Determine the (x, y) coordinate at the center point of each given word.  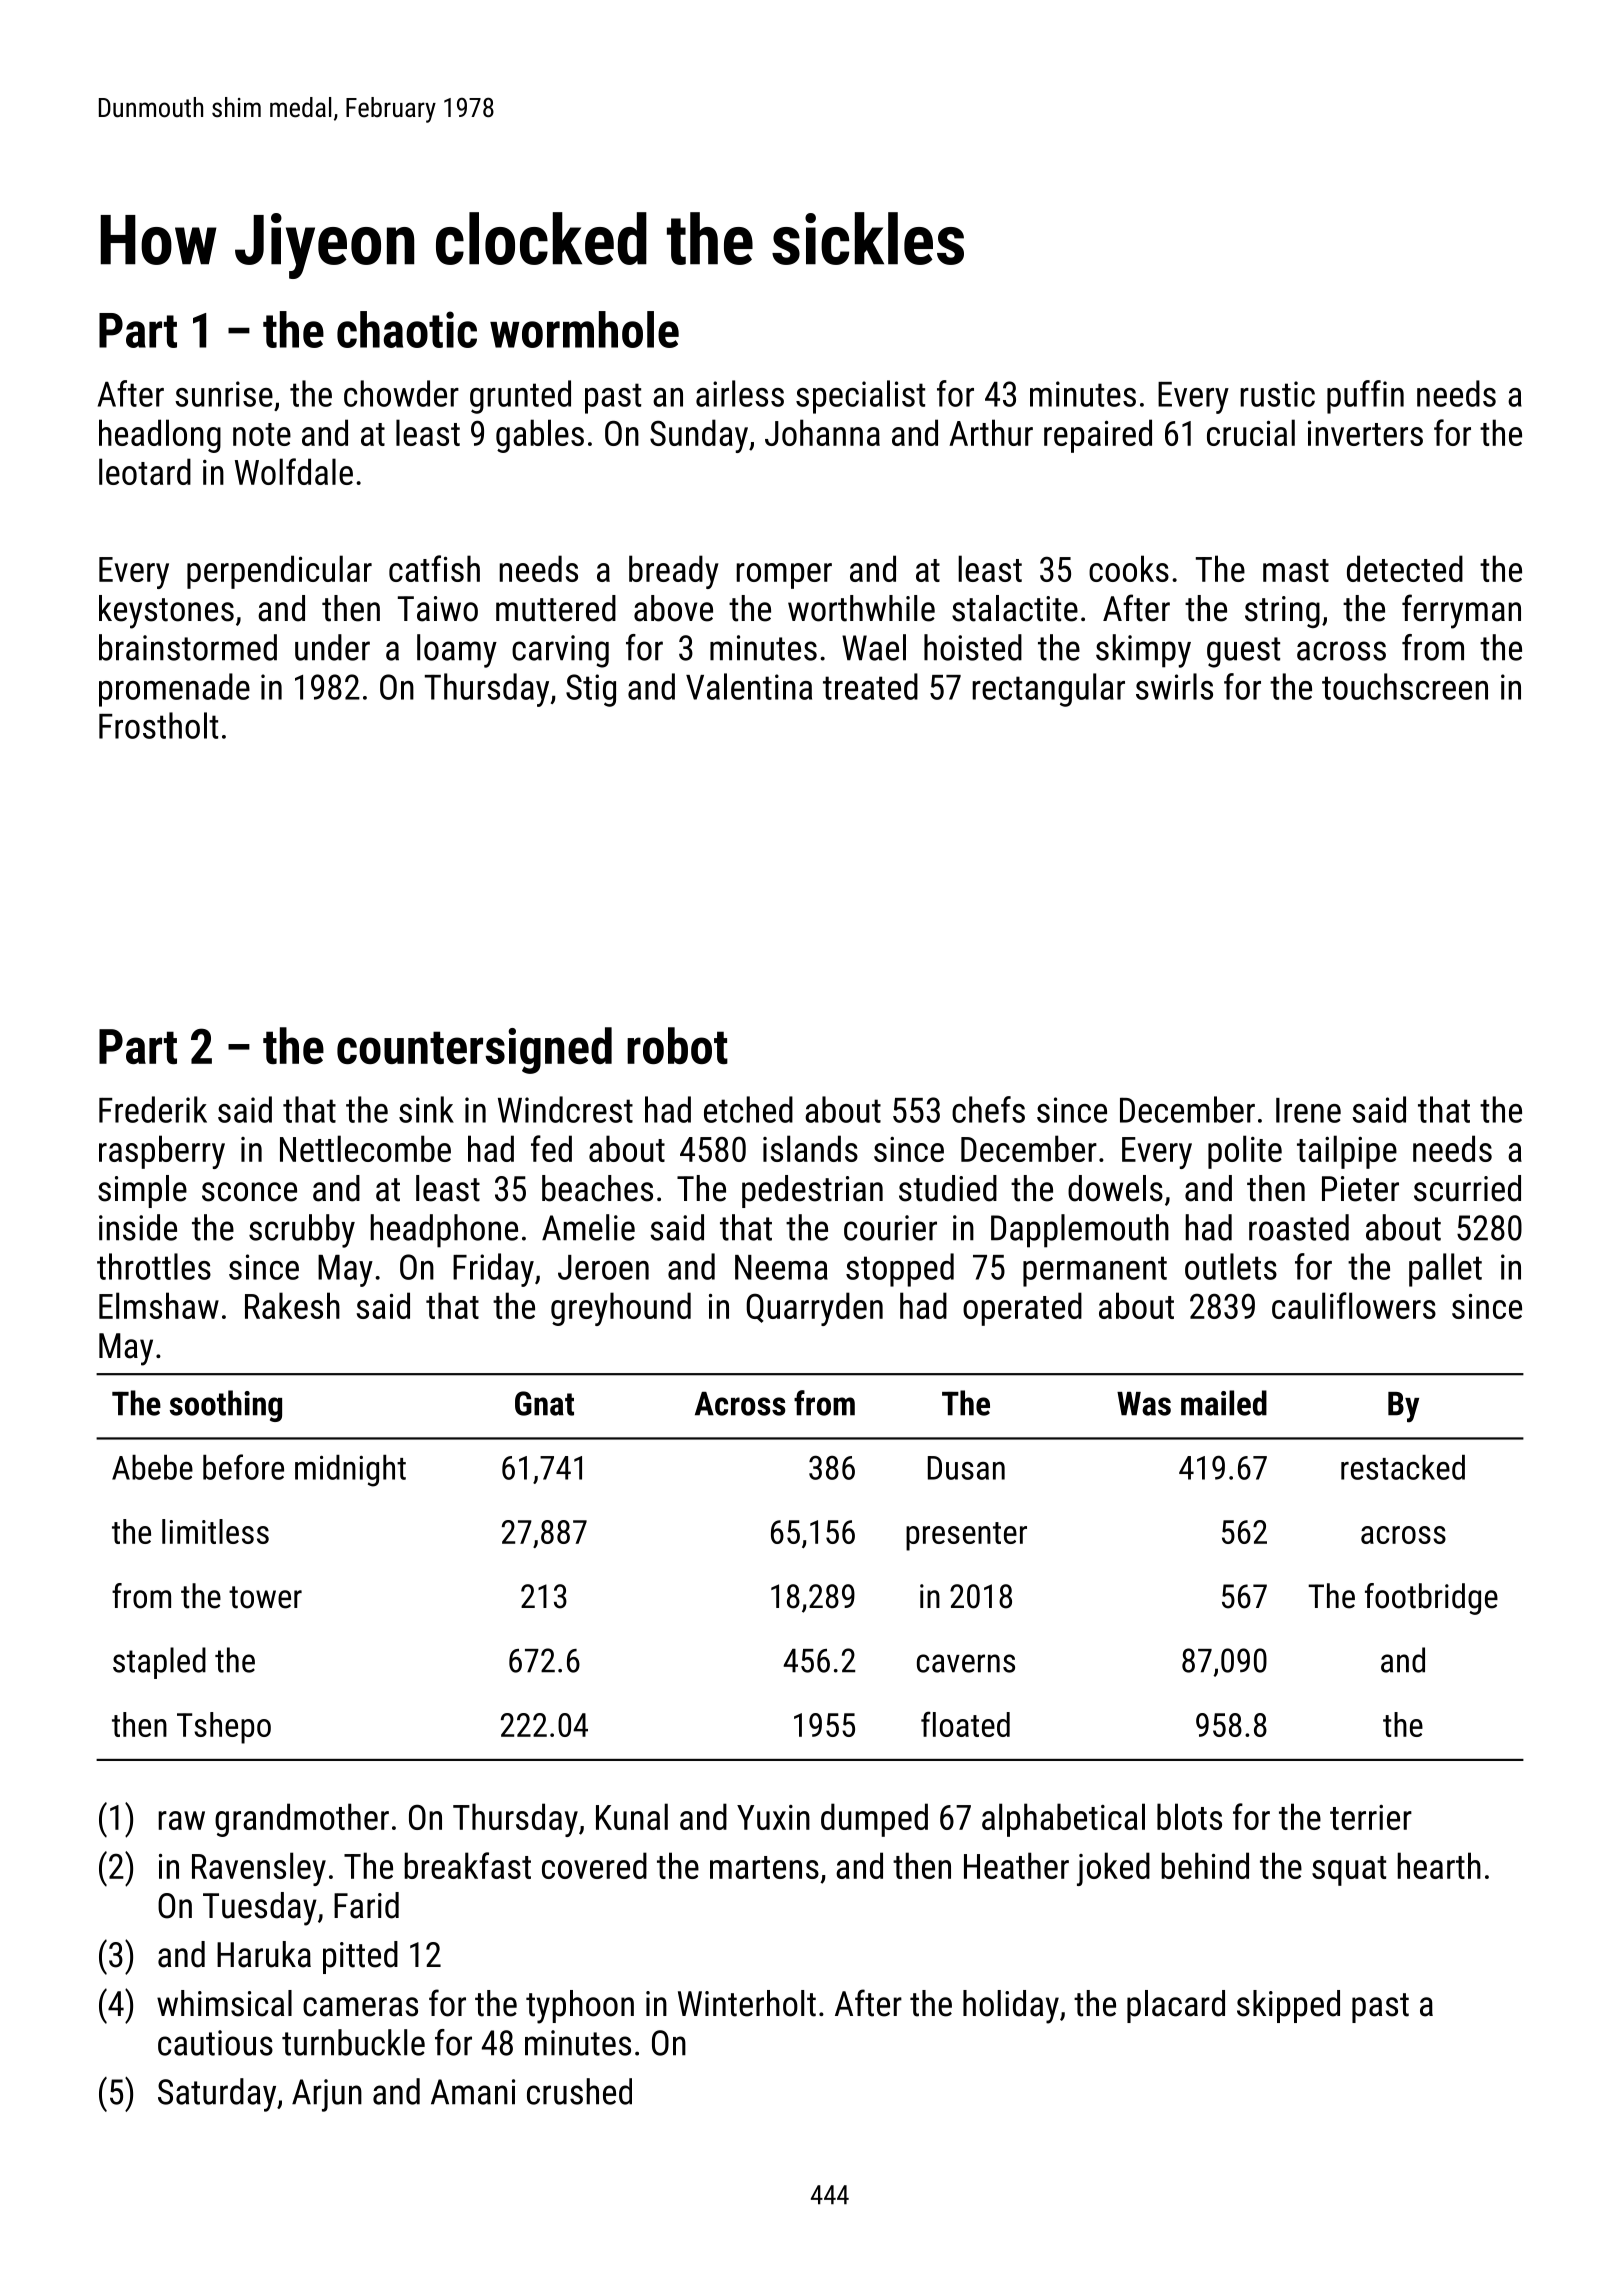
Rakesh (292, 1305)
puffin (1365, 397)
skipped (1288, 2006)
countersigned (474, 1050)
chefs (988, 1109)
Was (1144, 1404)
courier (890, 1228)
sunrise (224, 394)
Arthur (991, 432)
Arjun (327, 2095)
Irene (1308, 1110)
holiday (1011, 2007)
